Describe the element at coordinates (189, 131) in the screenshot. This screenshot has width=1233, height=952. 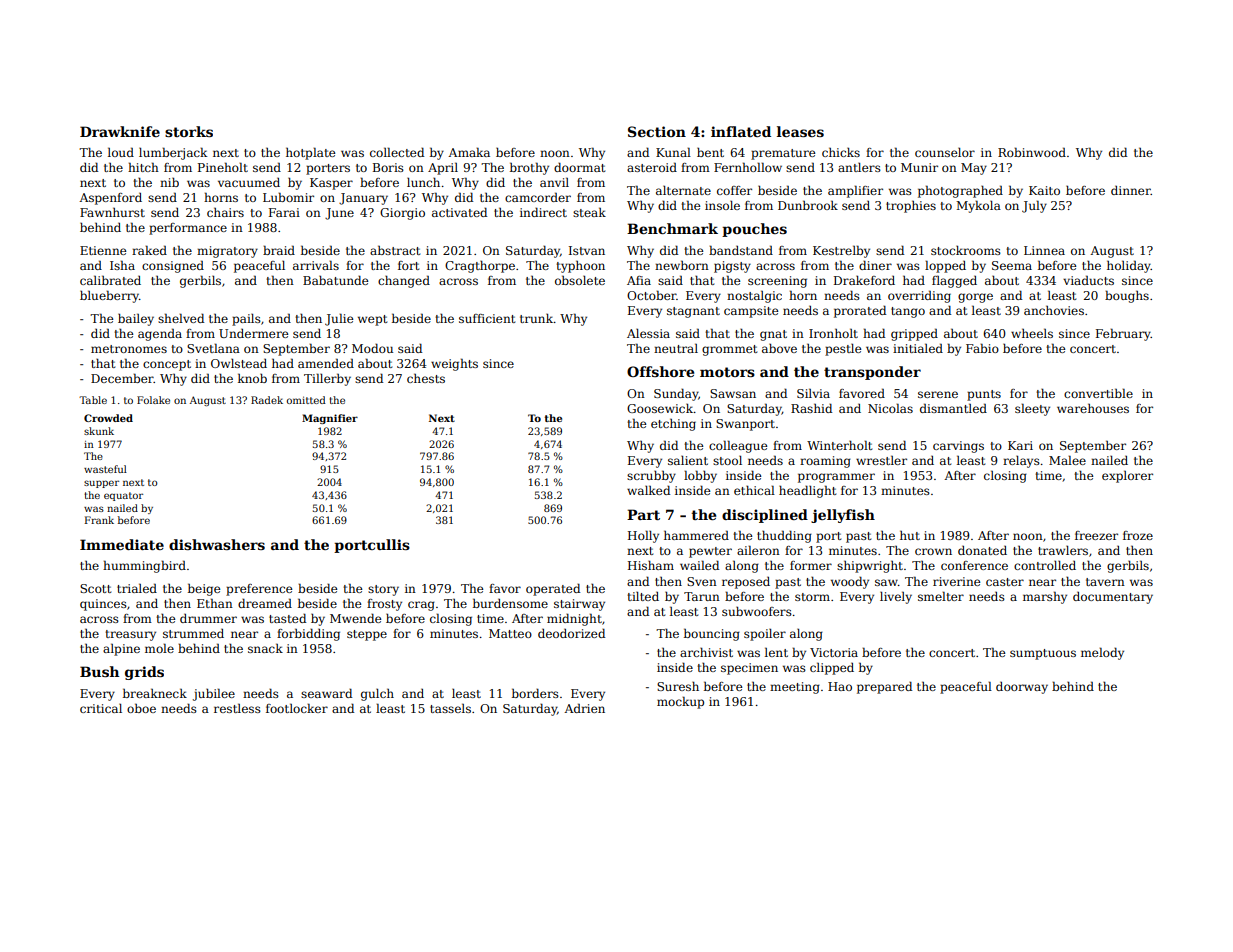
I see `storks` at that location.
